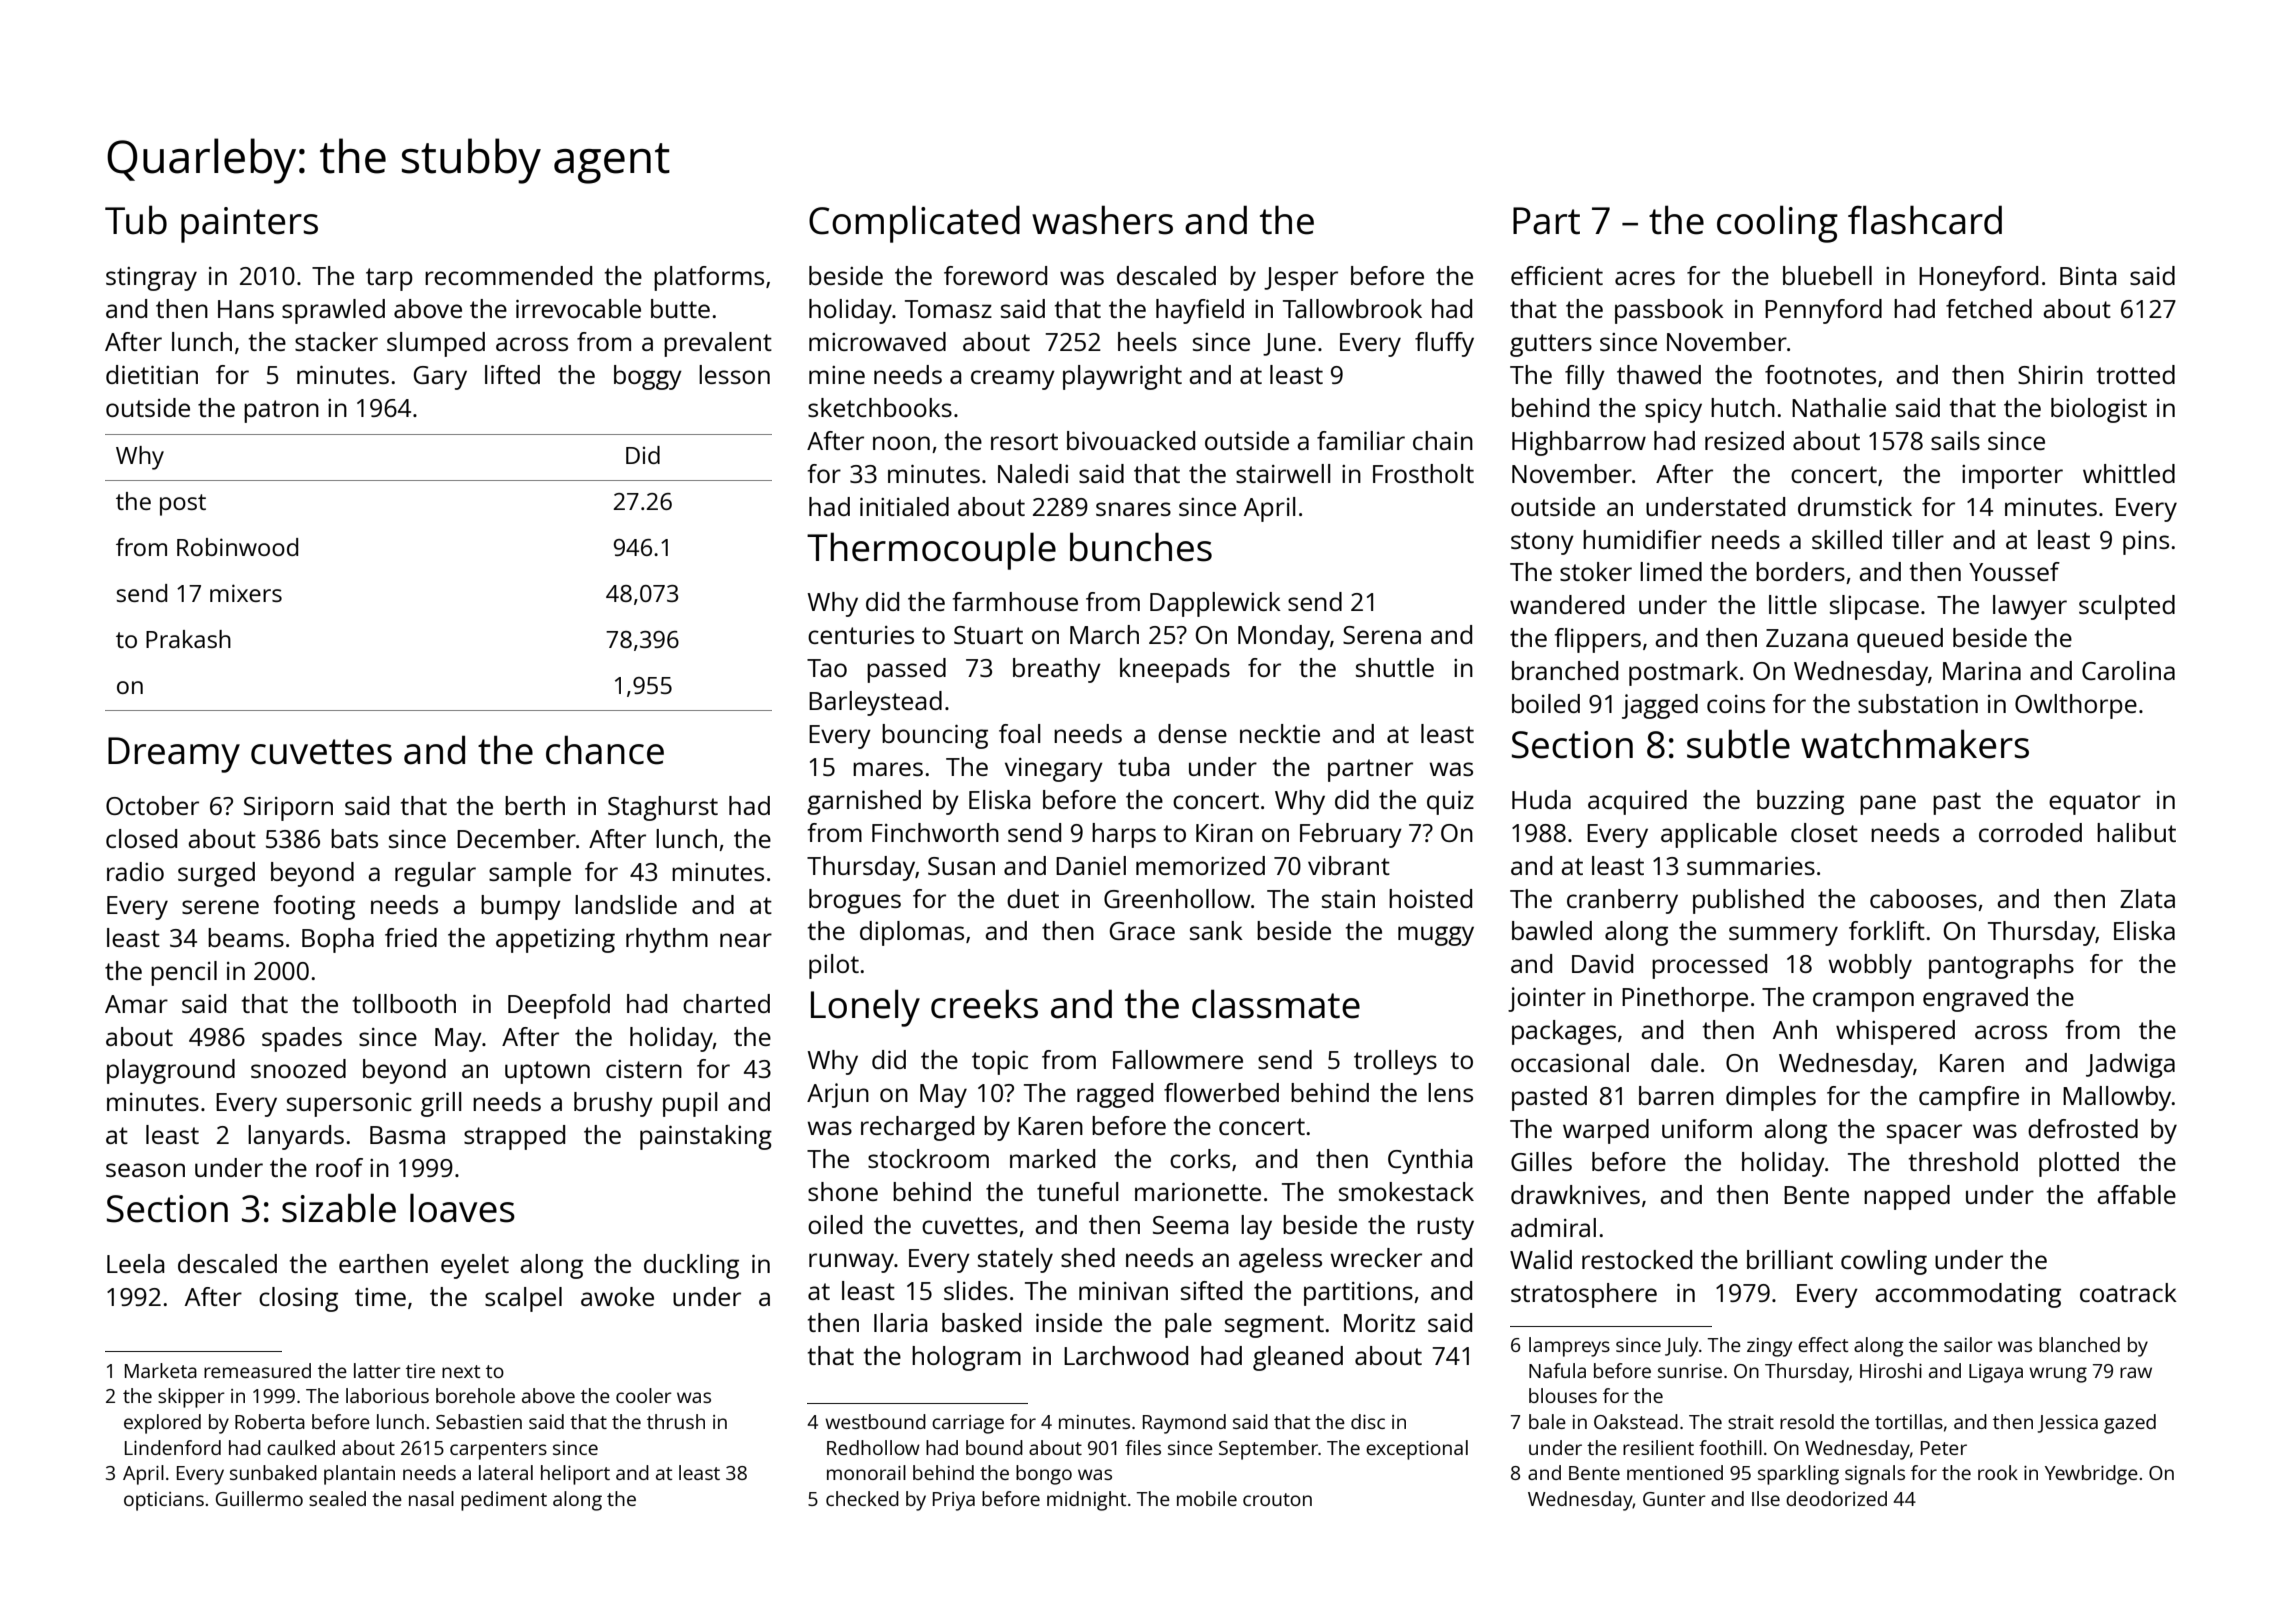 The image size is (2282, 1614). What do you see at coordinates (249, 225) in the screenshot?
I see `painters` at bounding box center [249, 225].
